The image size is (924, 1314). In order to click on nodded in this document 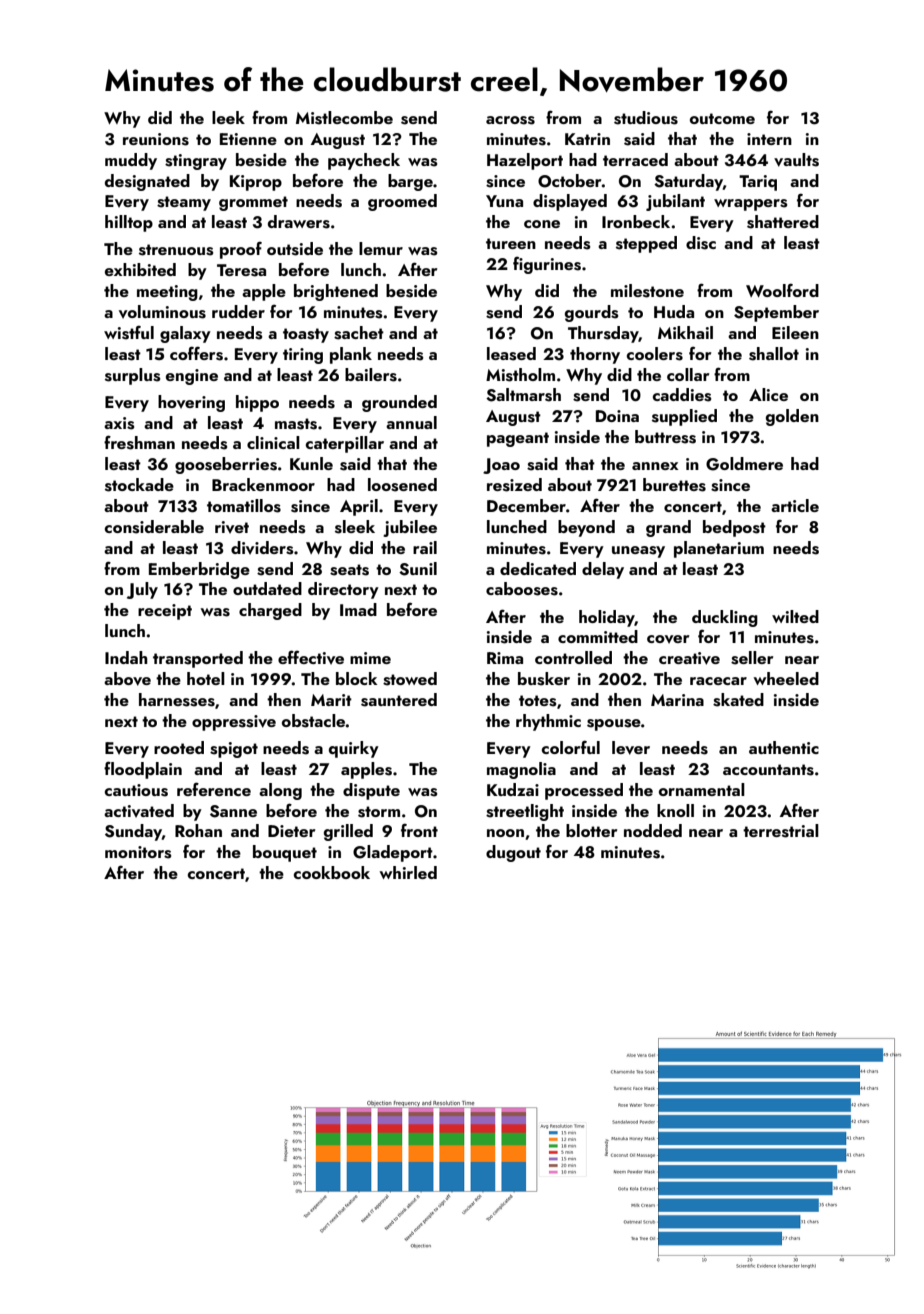, I will do `click(653, 830)`.
